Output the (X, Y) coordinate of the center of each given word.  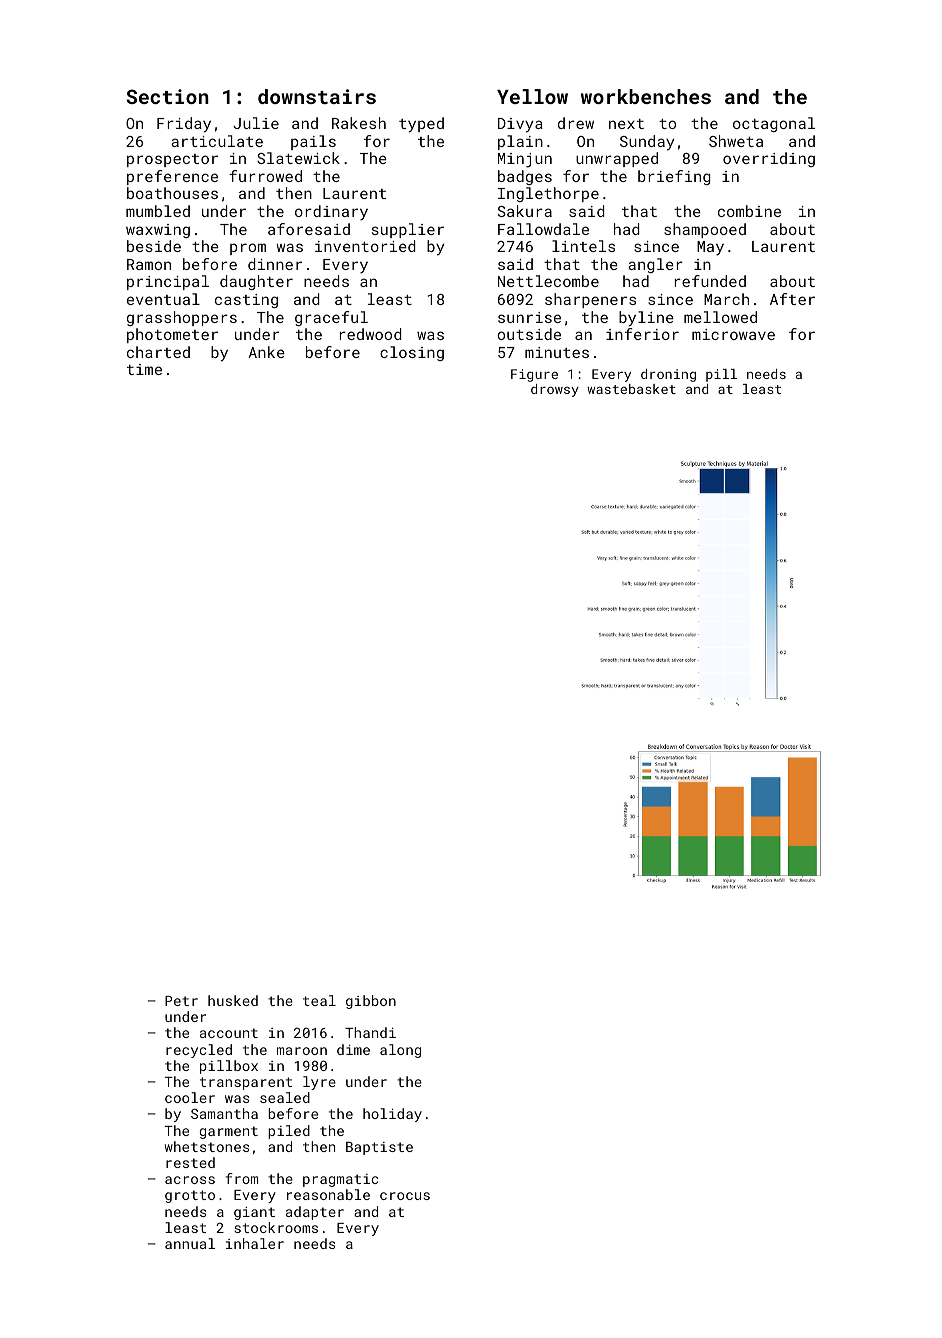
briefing (674, 177)
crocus (405, 1196)
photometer (172, 335)
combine (749, 211)
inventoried (365, 246)
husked (233, 1000)
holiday (392, 1115)
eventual (163, 299)
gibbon (371, 1002)
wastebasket (631, 389)
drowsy (555, 390)
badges (525, 177)
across (190, 1180)
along (400, 1051)
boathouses (172, 193)
